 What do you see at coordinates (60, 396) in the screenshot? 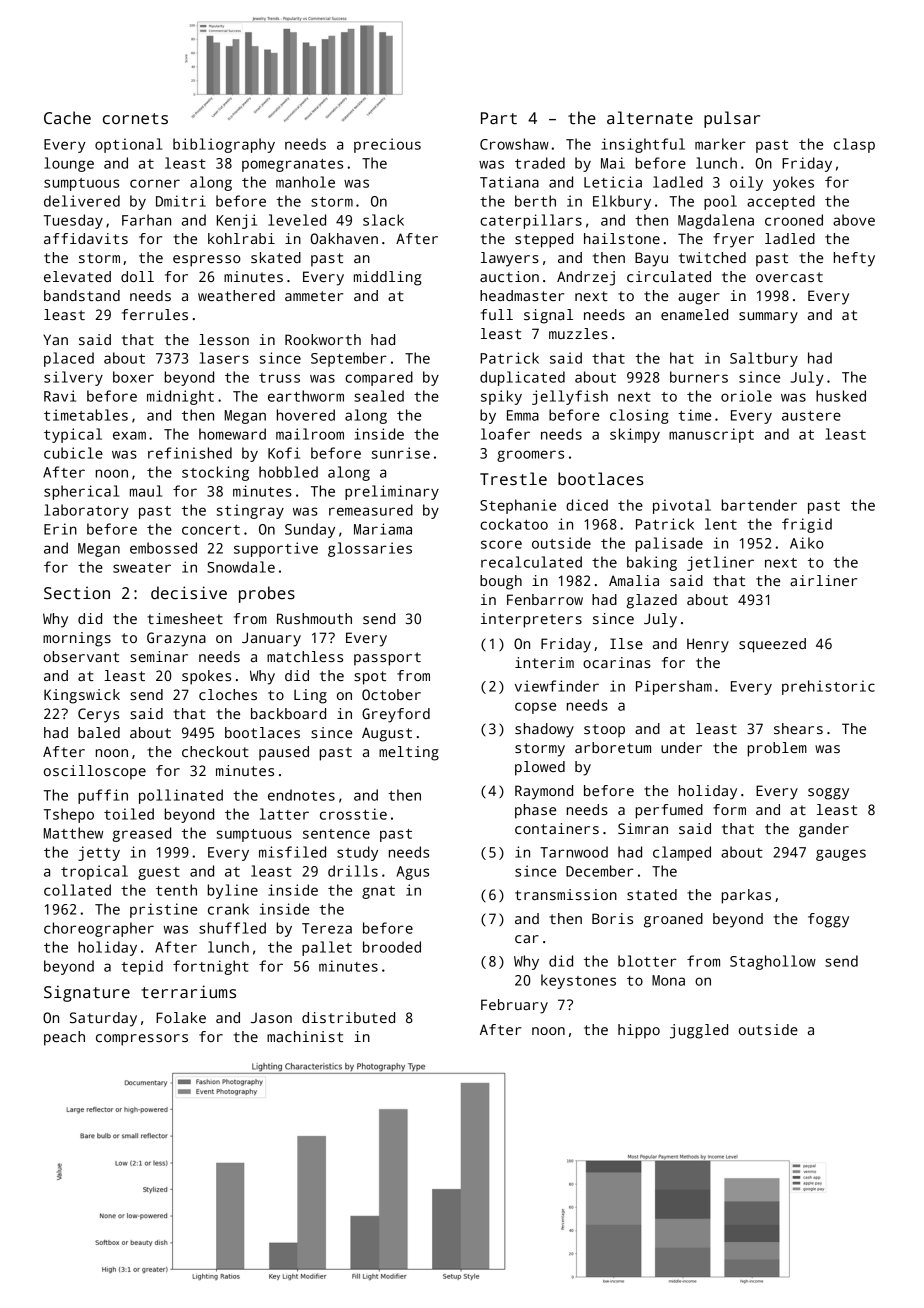
I see `Ravi` at bounding box center [60, 396].
